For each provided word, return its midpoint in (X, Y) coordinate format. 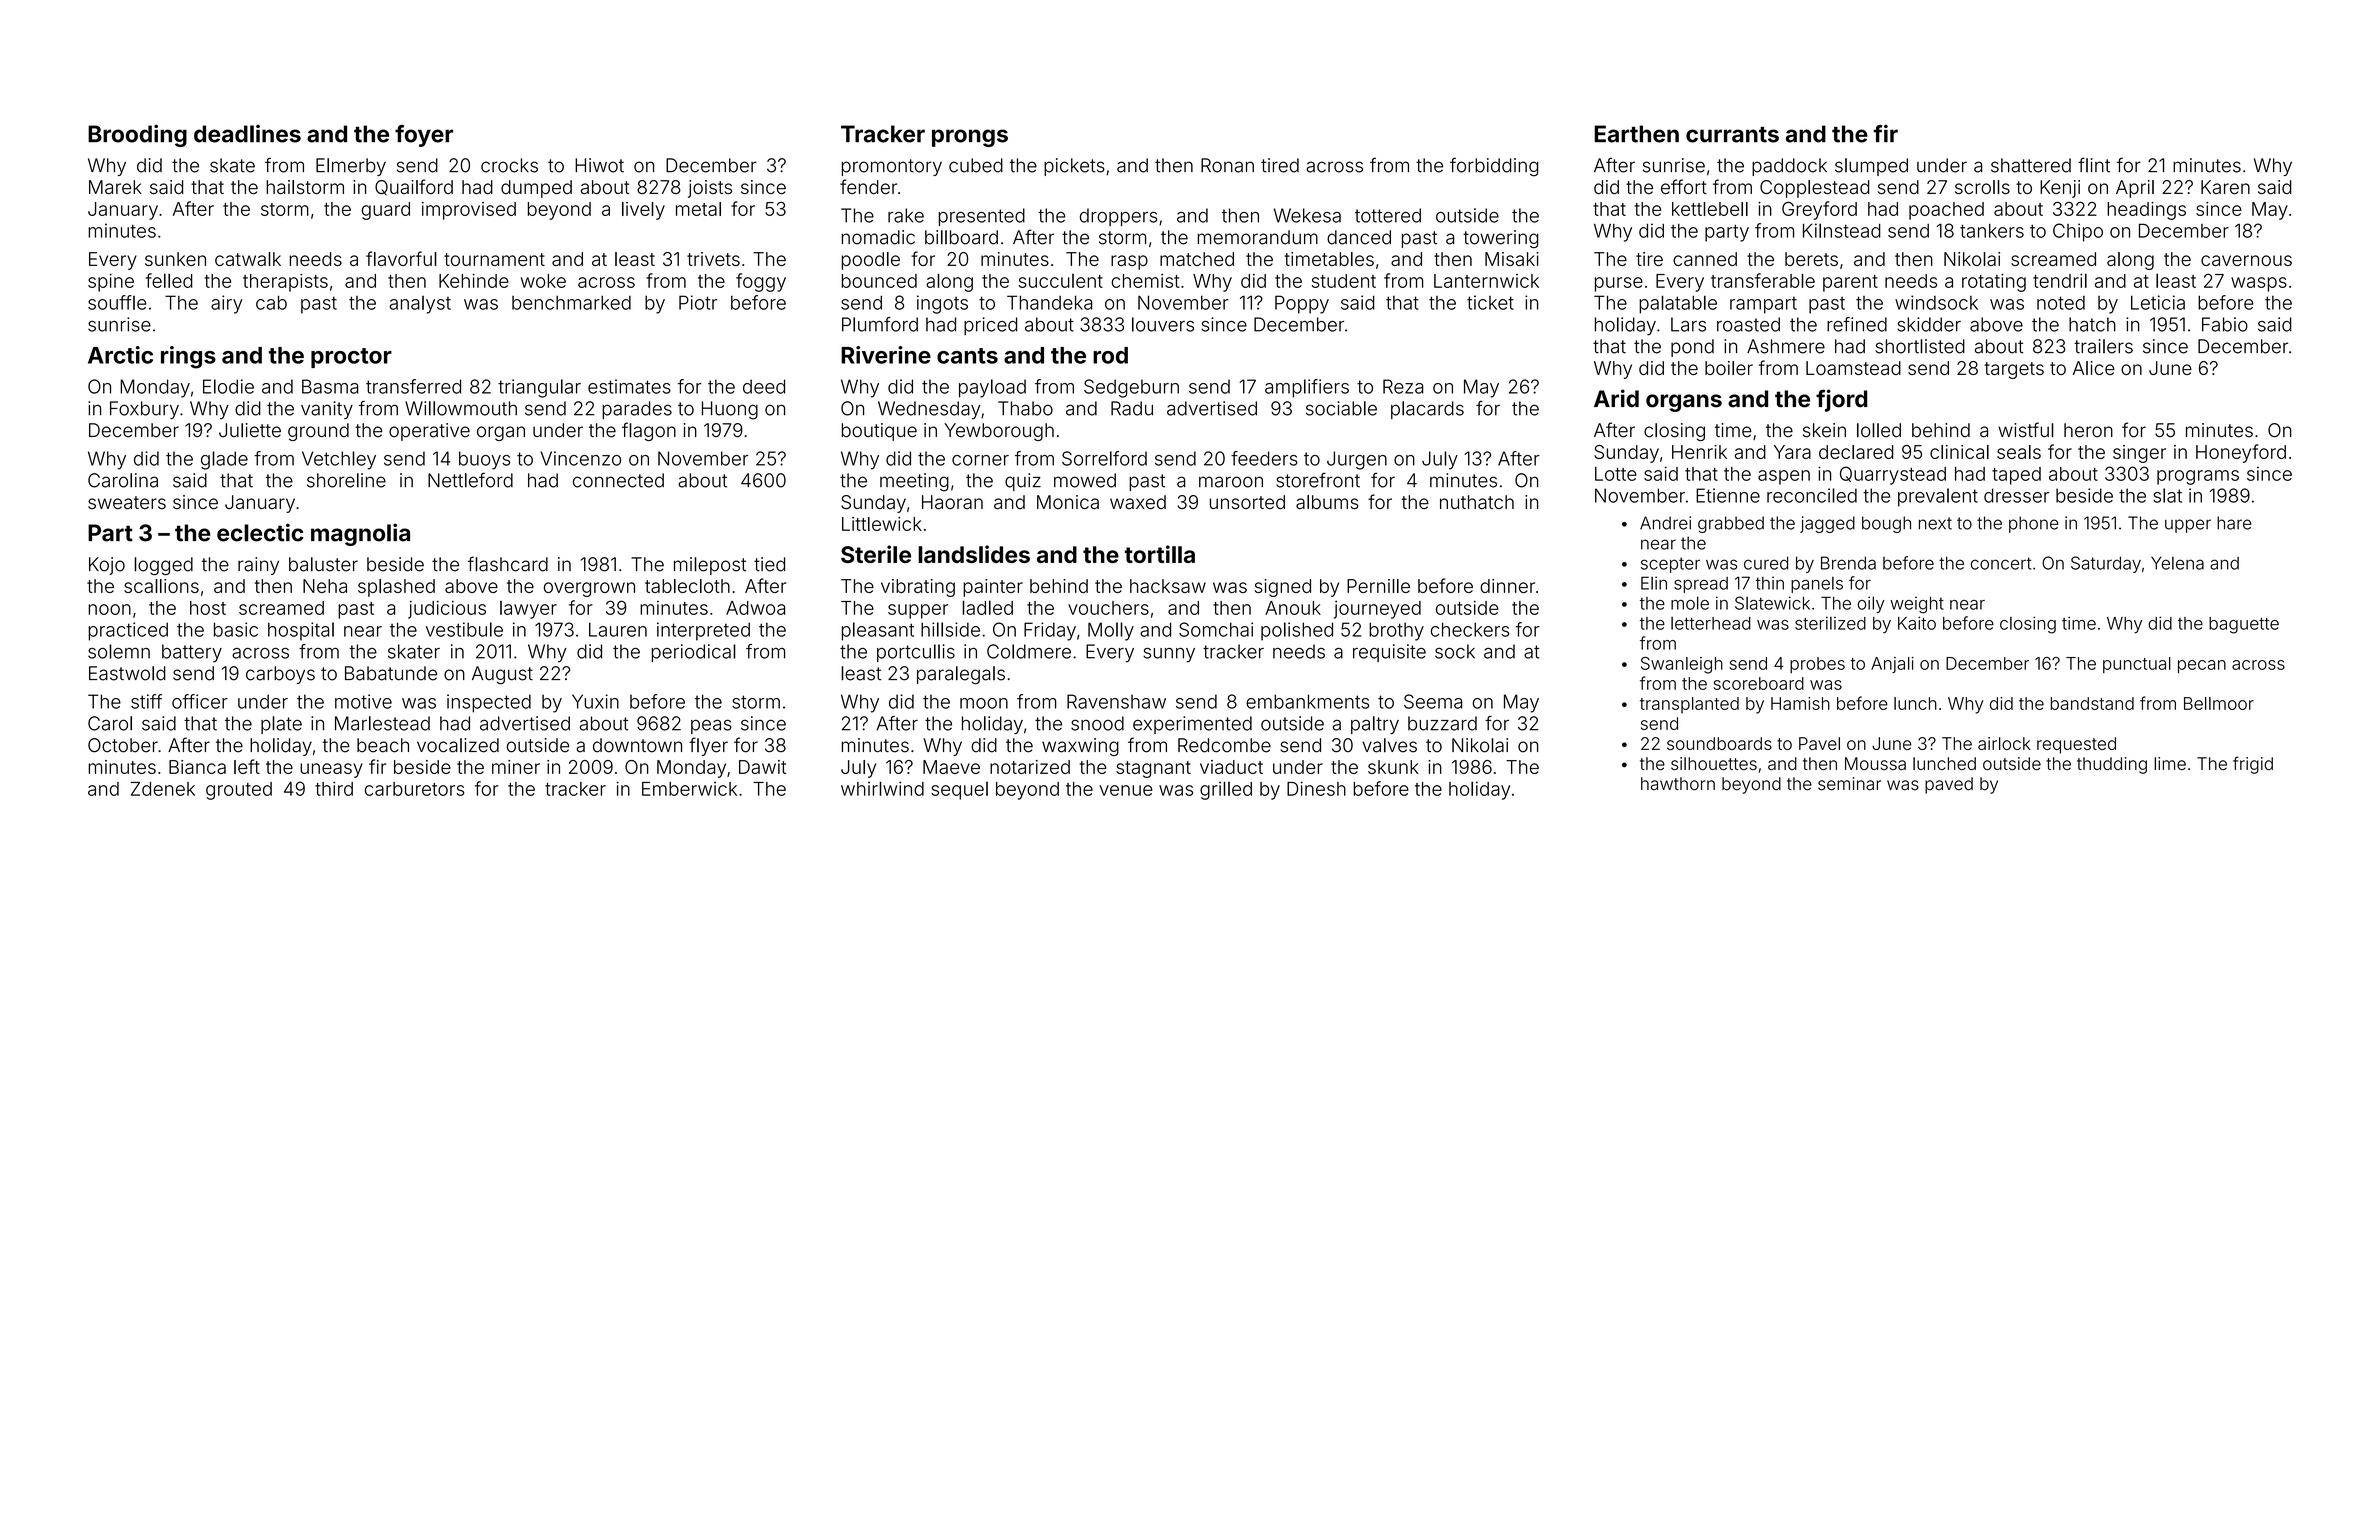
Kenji (2060, 189)
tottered (1388, 215)
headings (2146, 211)
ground (318, 432)
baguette (2244, 625)
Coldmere (1029, 651)
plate (281, 725)
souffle (117, 302)
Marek (115, 187)
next (1935, 523)
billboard (961, 237)
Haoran (952, 502)
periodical (694, 653)
